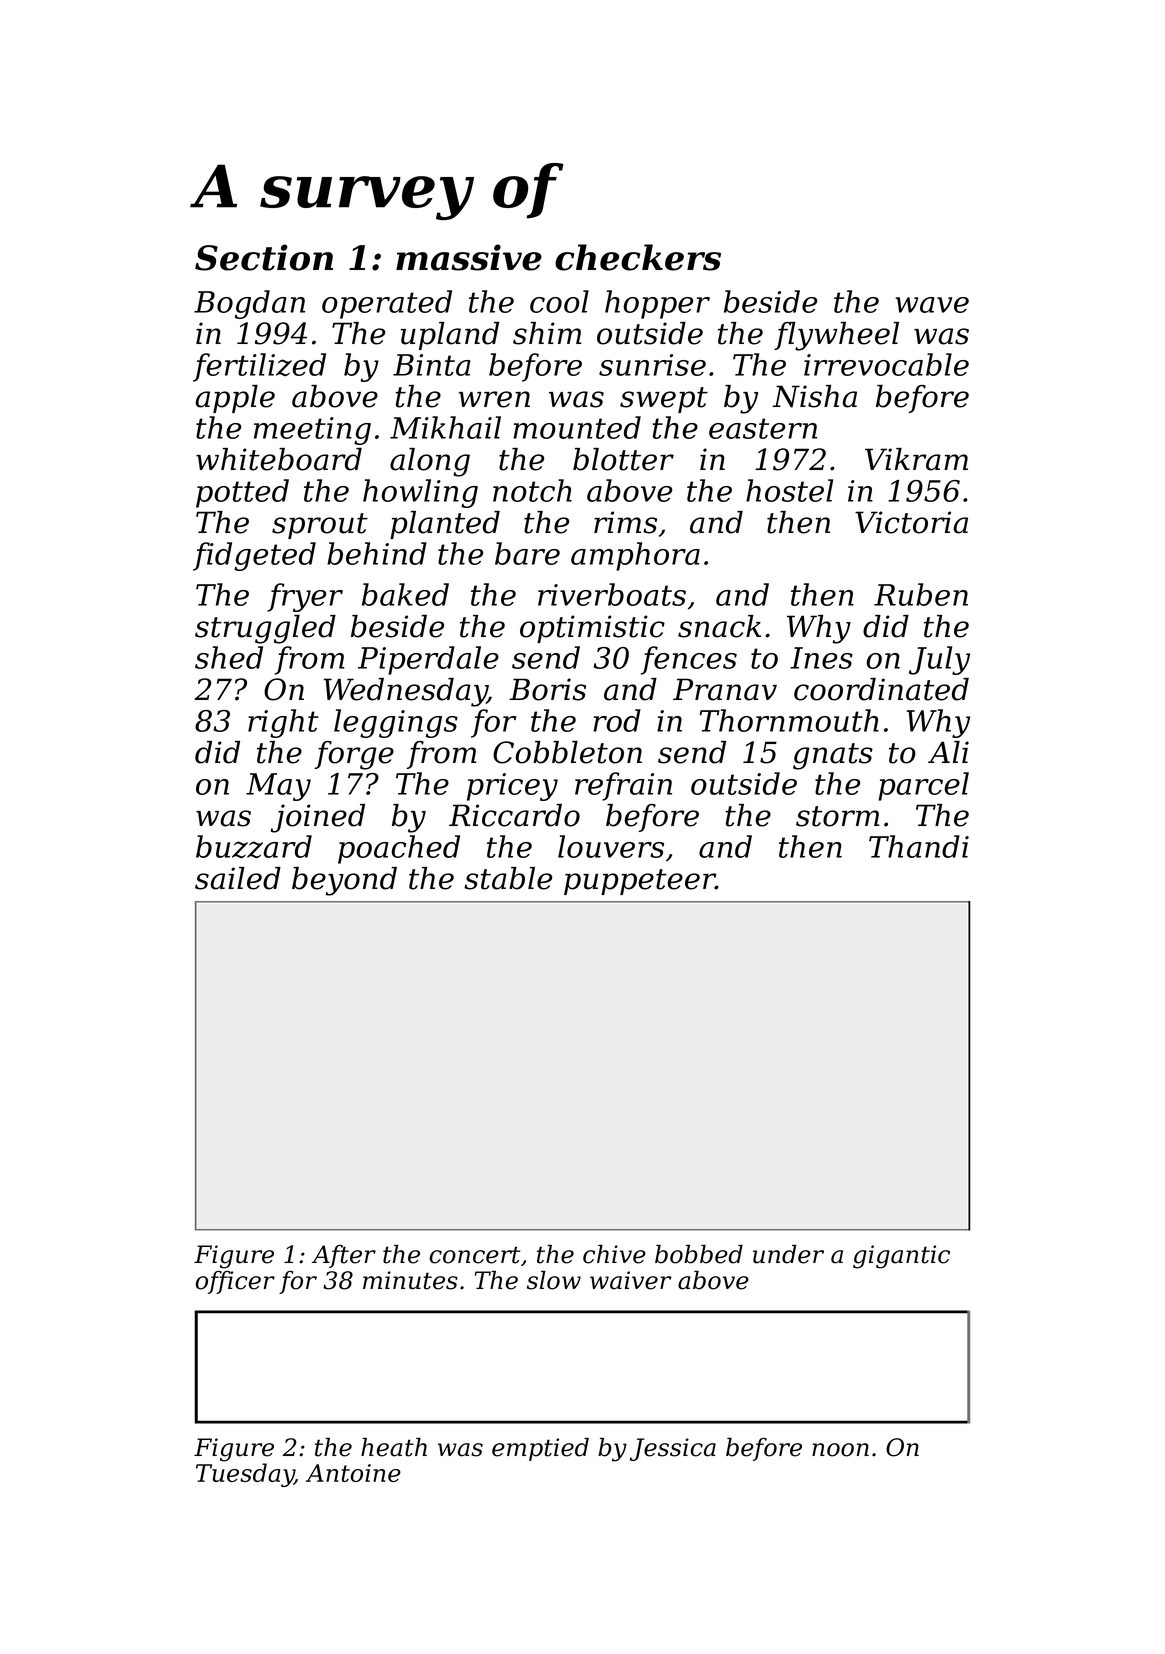 This screenshot has width=1165, height=1654. What do you see at coordinates (394, 1447) in the screenshot?
I see `heath` at bounding box center [394, 1447].
